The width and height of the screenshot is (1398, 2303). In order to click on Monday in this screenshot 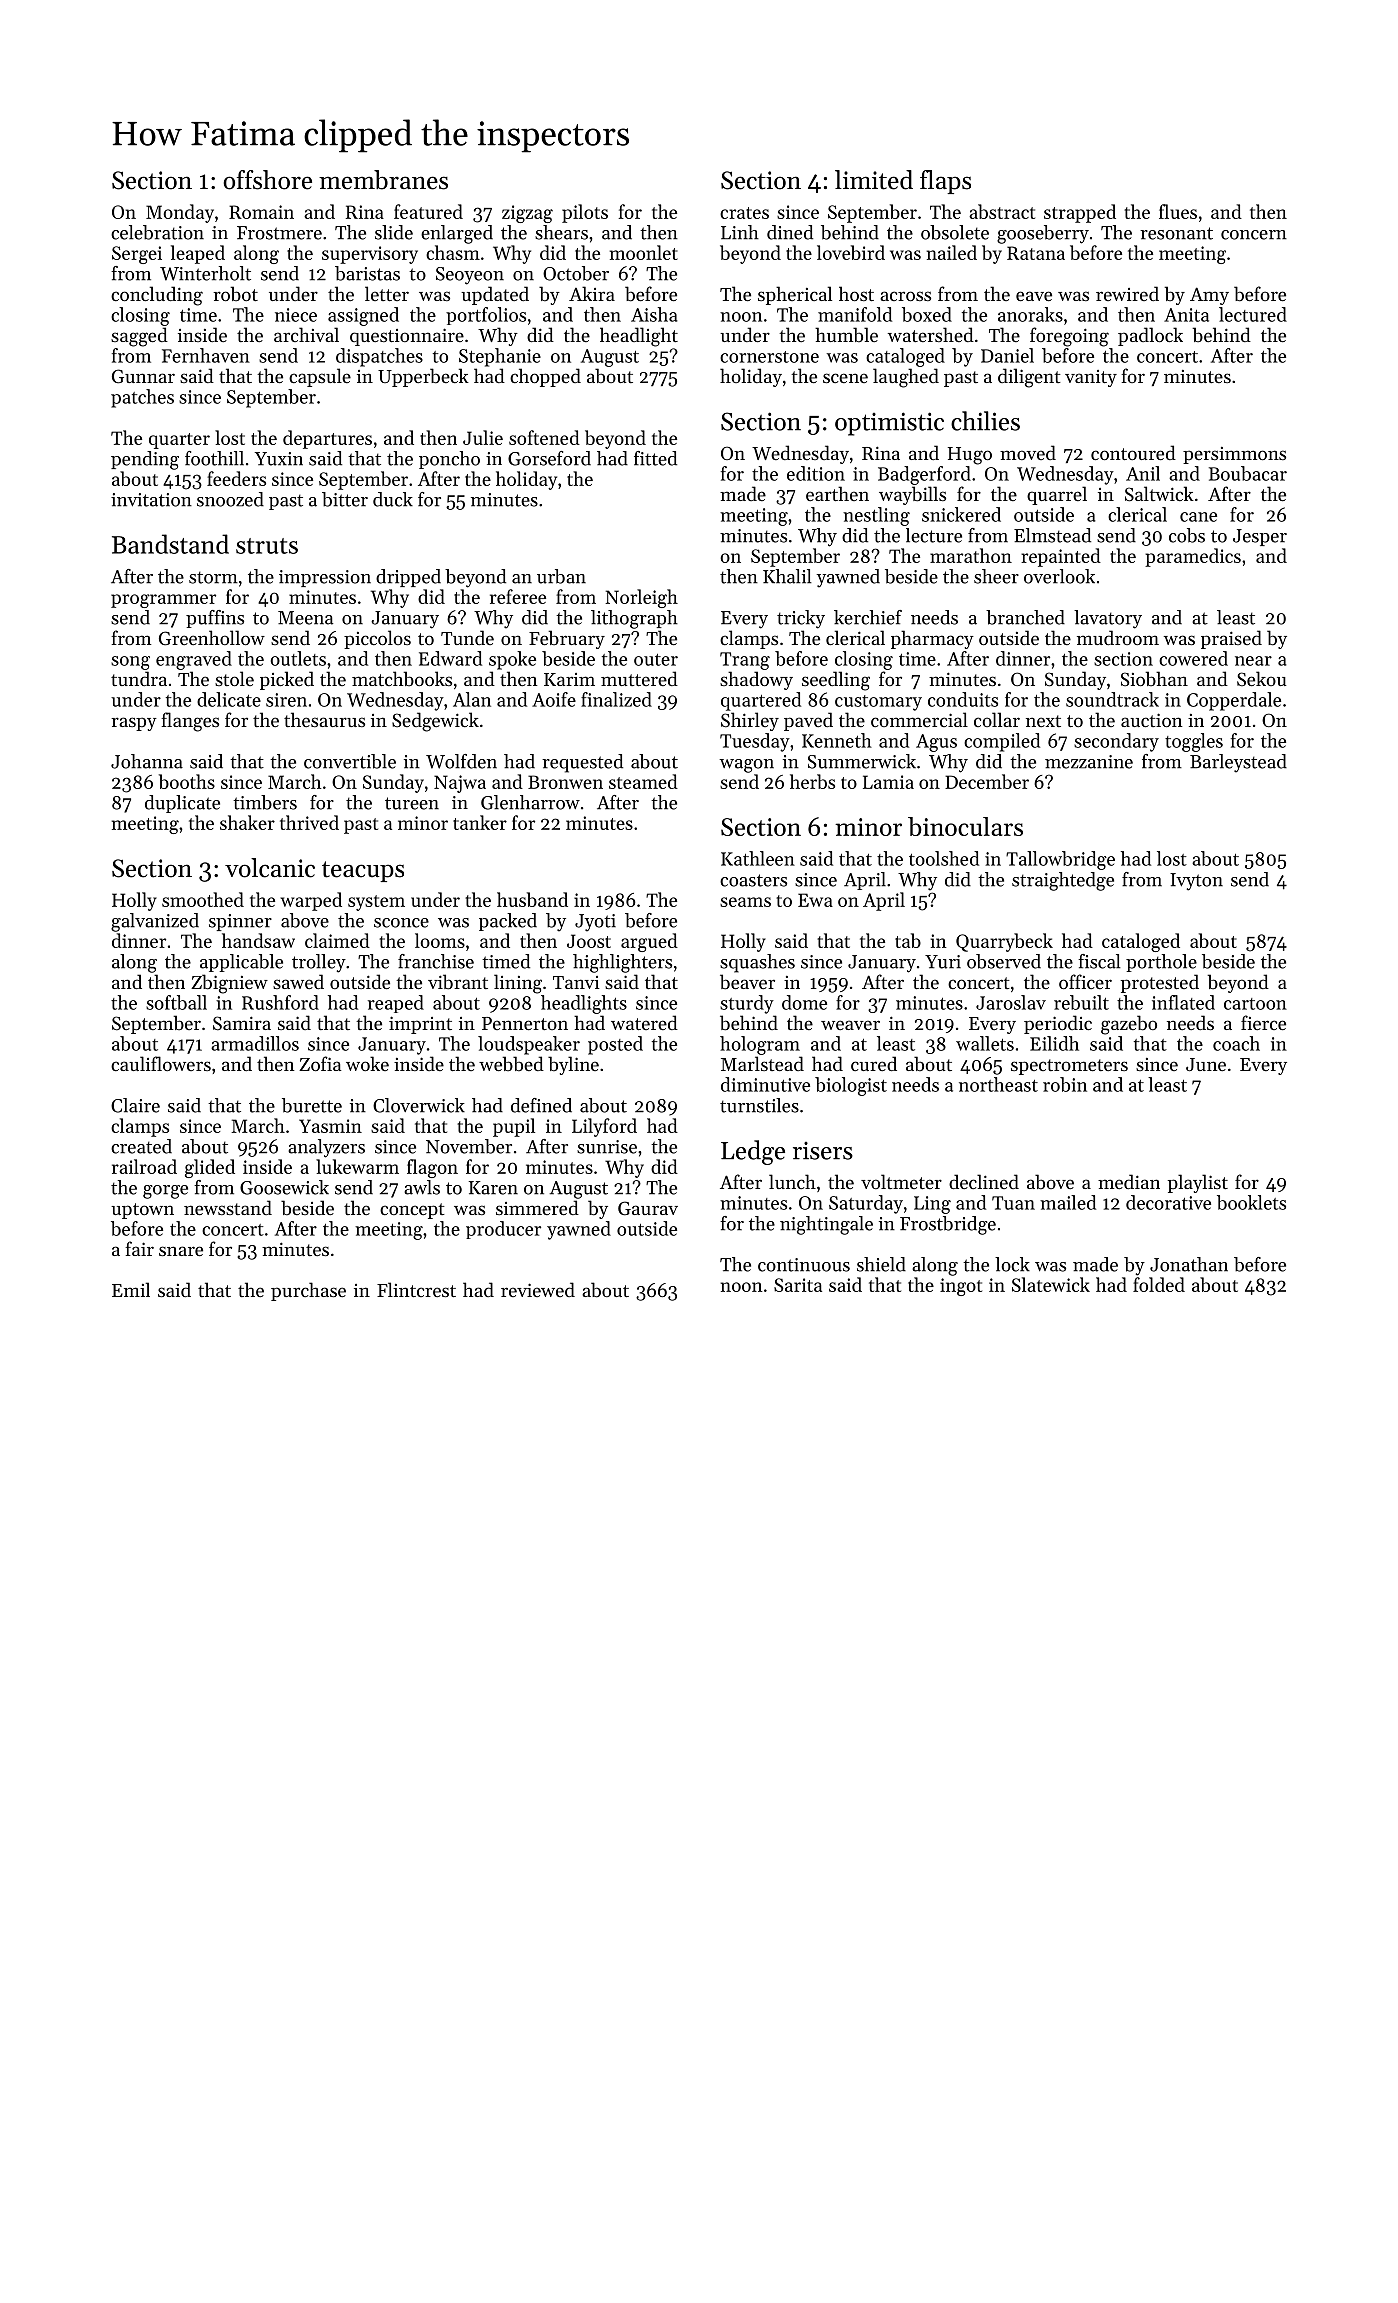, I will do `click(180, 213)`.
